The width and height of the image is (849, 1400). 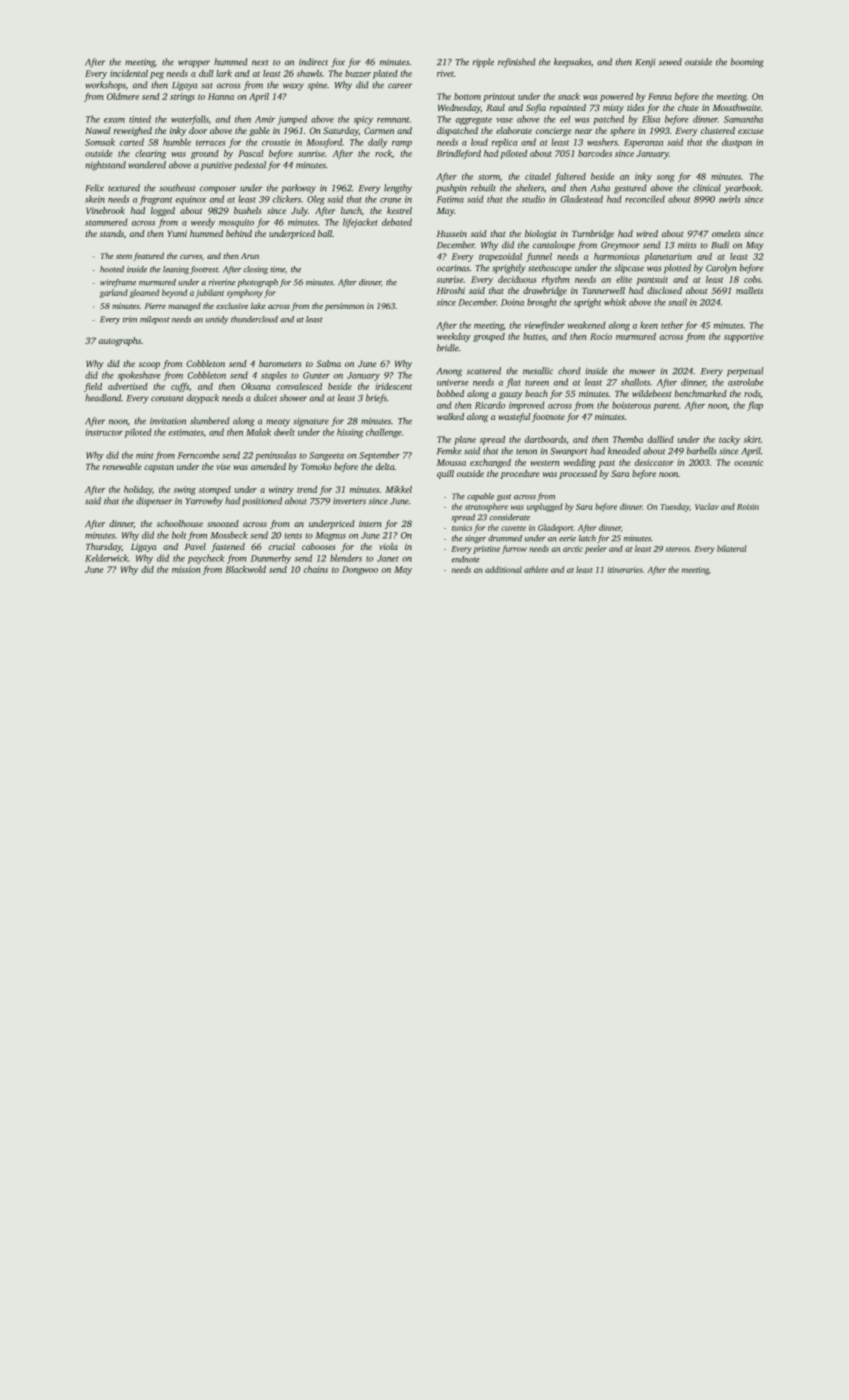 I want to click on Dongwoo, so click(x=360, y=570).
